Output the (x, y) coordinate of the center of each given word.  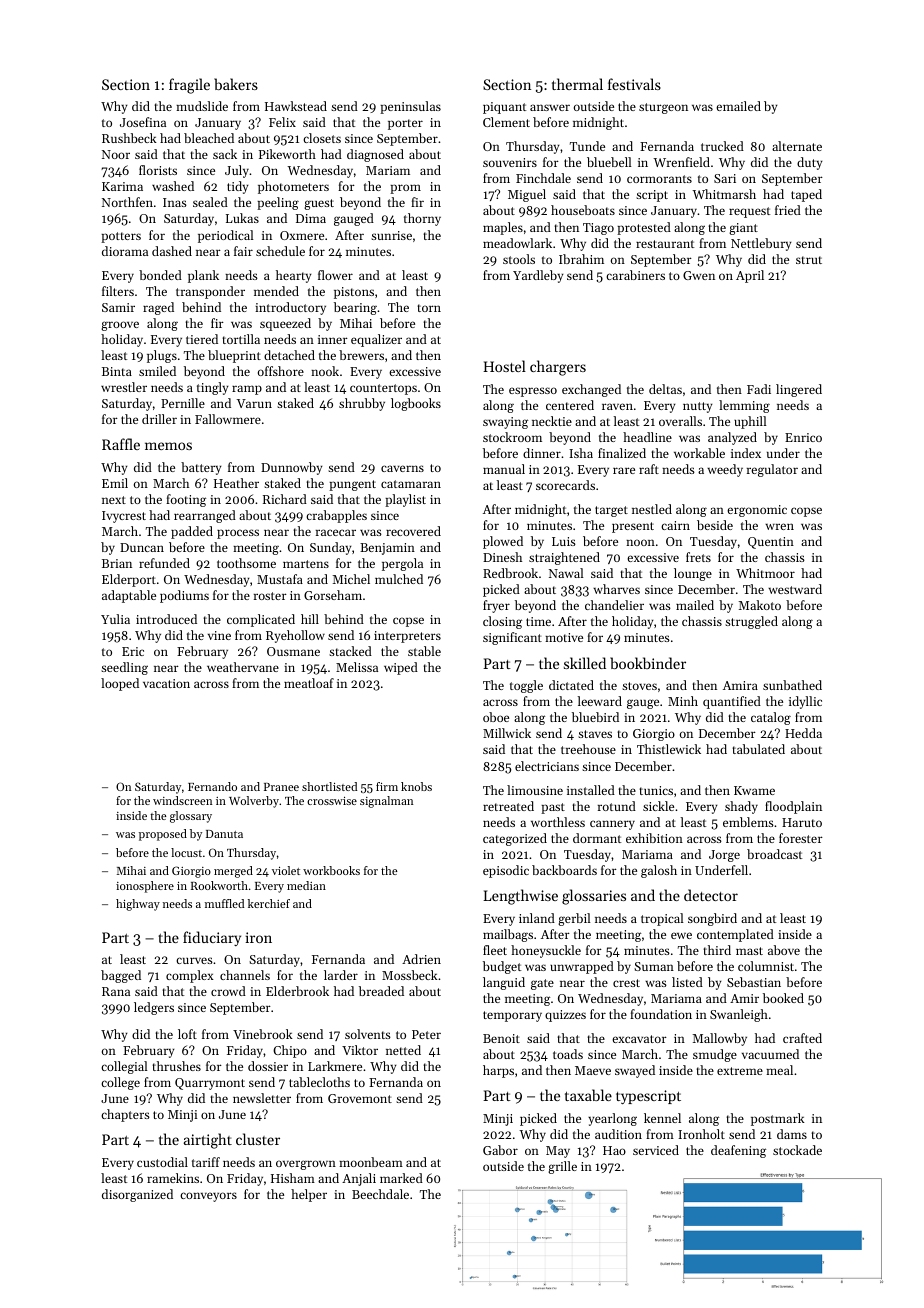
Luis (564, 541)
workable (699, 453)
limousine (535, 790)
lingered (799, 390)
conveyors (208, 1197)
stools (519, 259)
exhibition (654, 838)
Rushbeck (129, 138)
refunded (164, 563)
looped (120, 684)
